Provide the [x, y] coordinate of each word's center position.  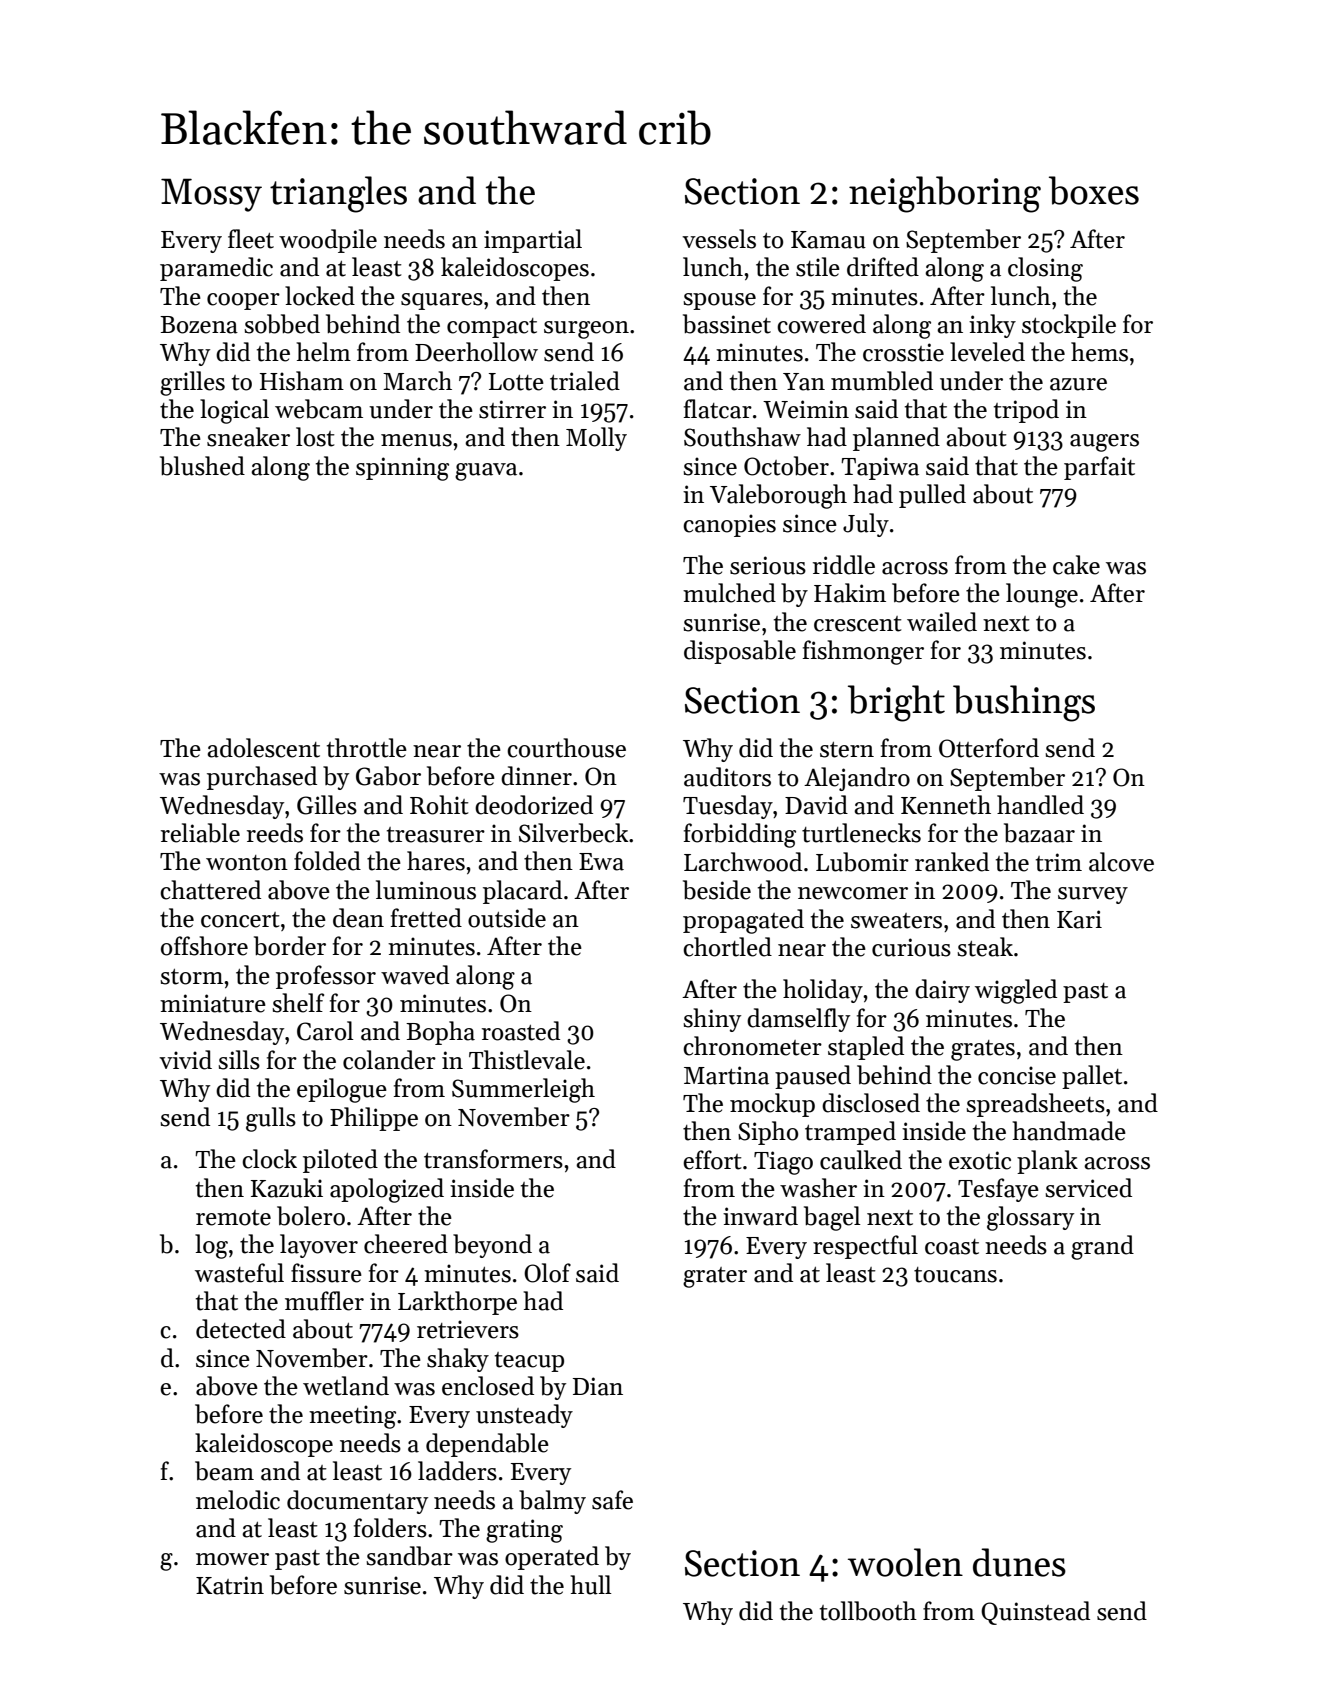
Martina [726, 1075]
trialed [585, 381]
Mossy [211, 195]
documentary [357, 1502]
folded [327, 861]
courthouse [566, 748]
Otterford [989, 748]
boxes [1094, 190]
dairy [942, 991]
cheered [406, 1244]
